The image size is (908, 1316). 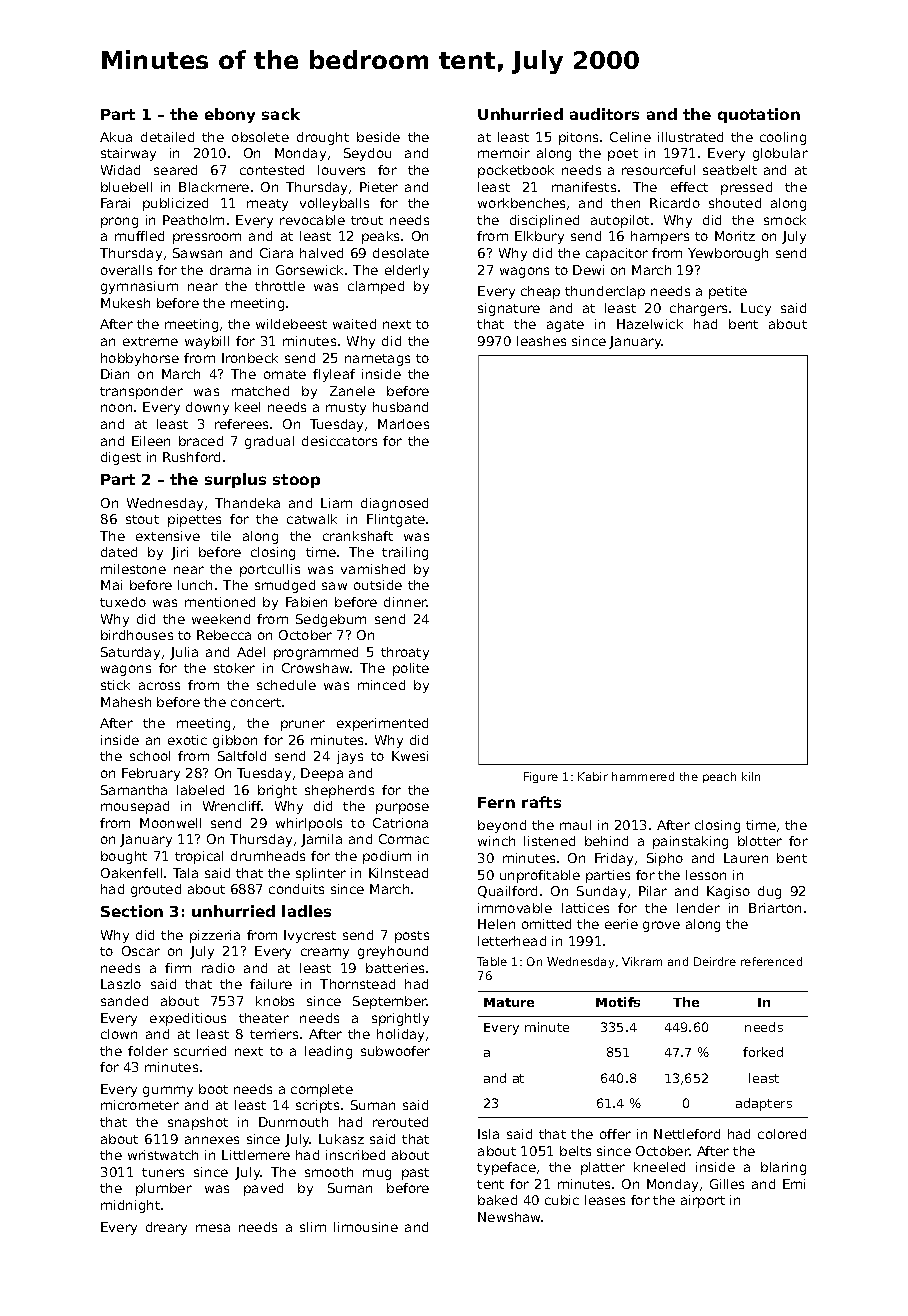 I want to click on Ciara, so click(x=276, y=253).
